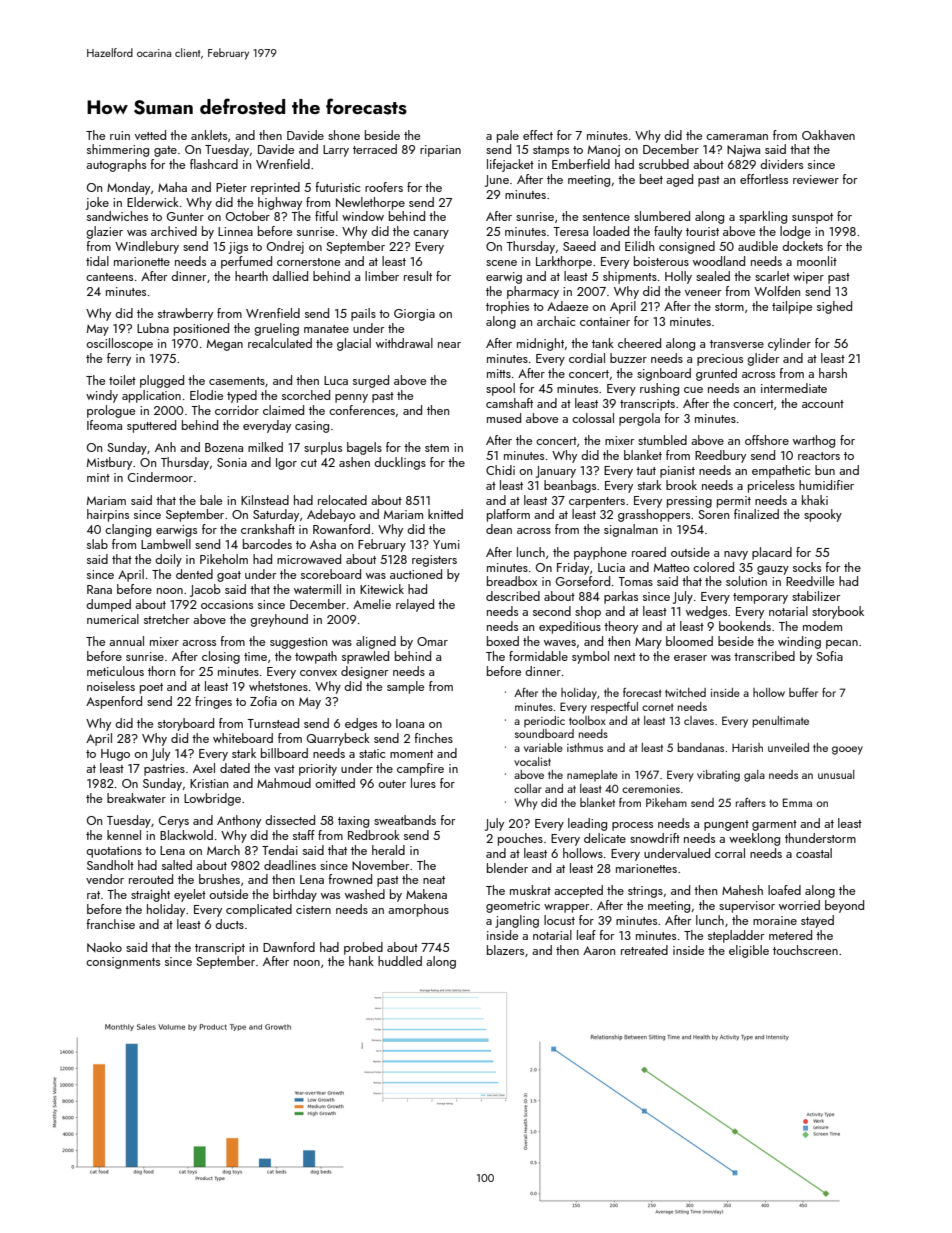  I want to click on Jacob, so click(205, 590).
